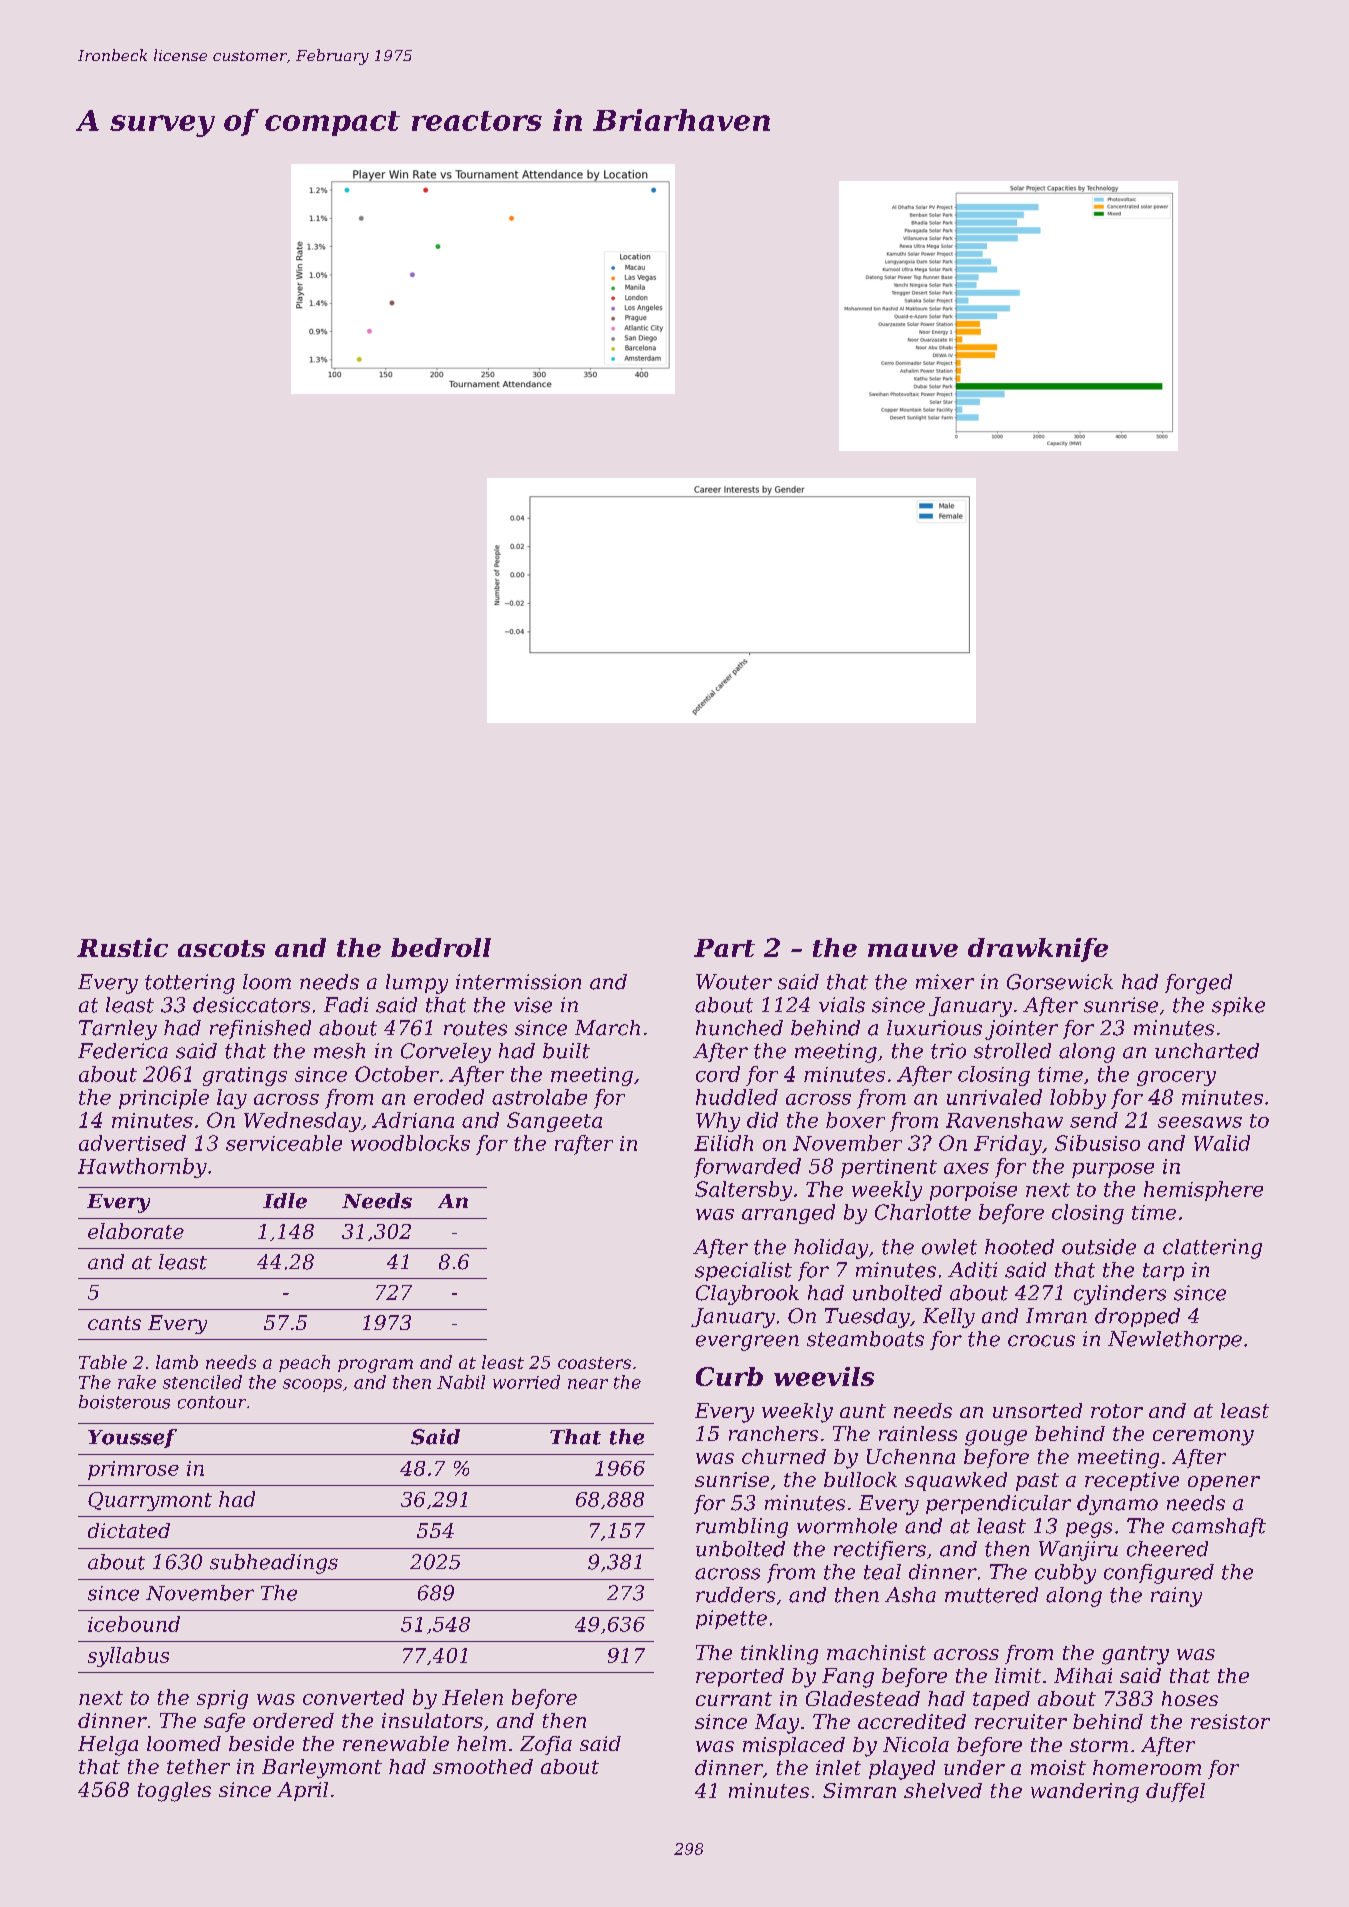  Describe the element at coordinates (1238, 1006) in the screenshot. I see `spike` at that location.
